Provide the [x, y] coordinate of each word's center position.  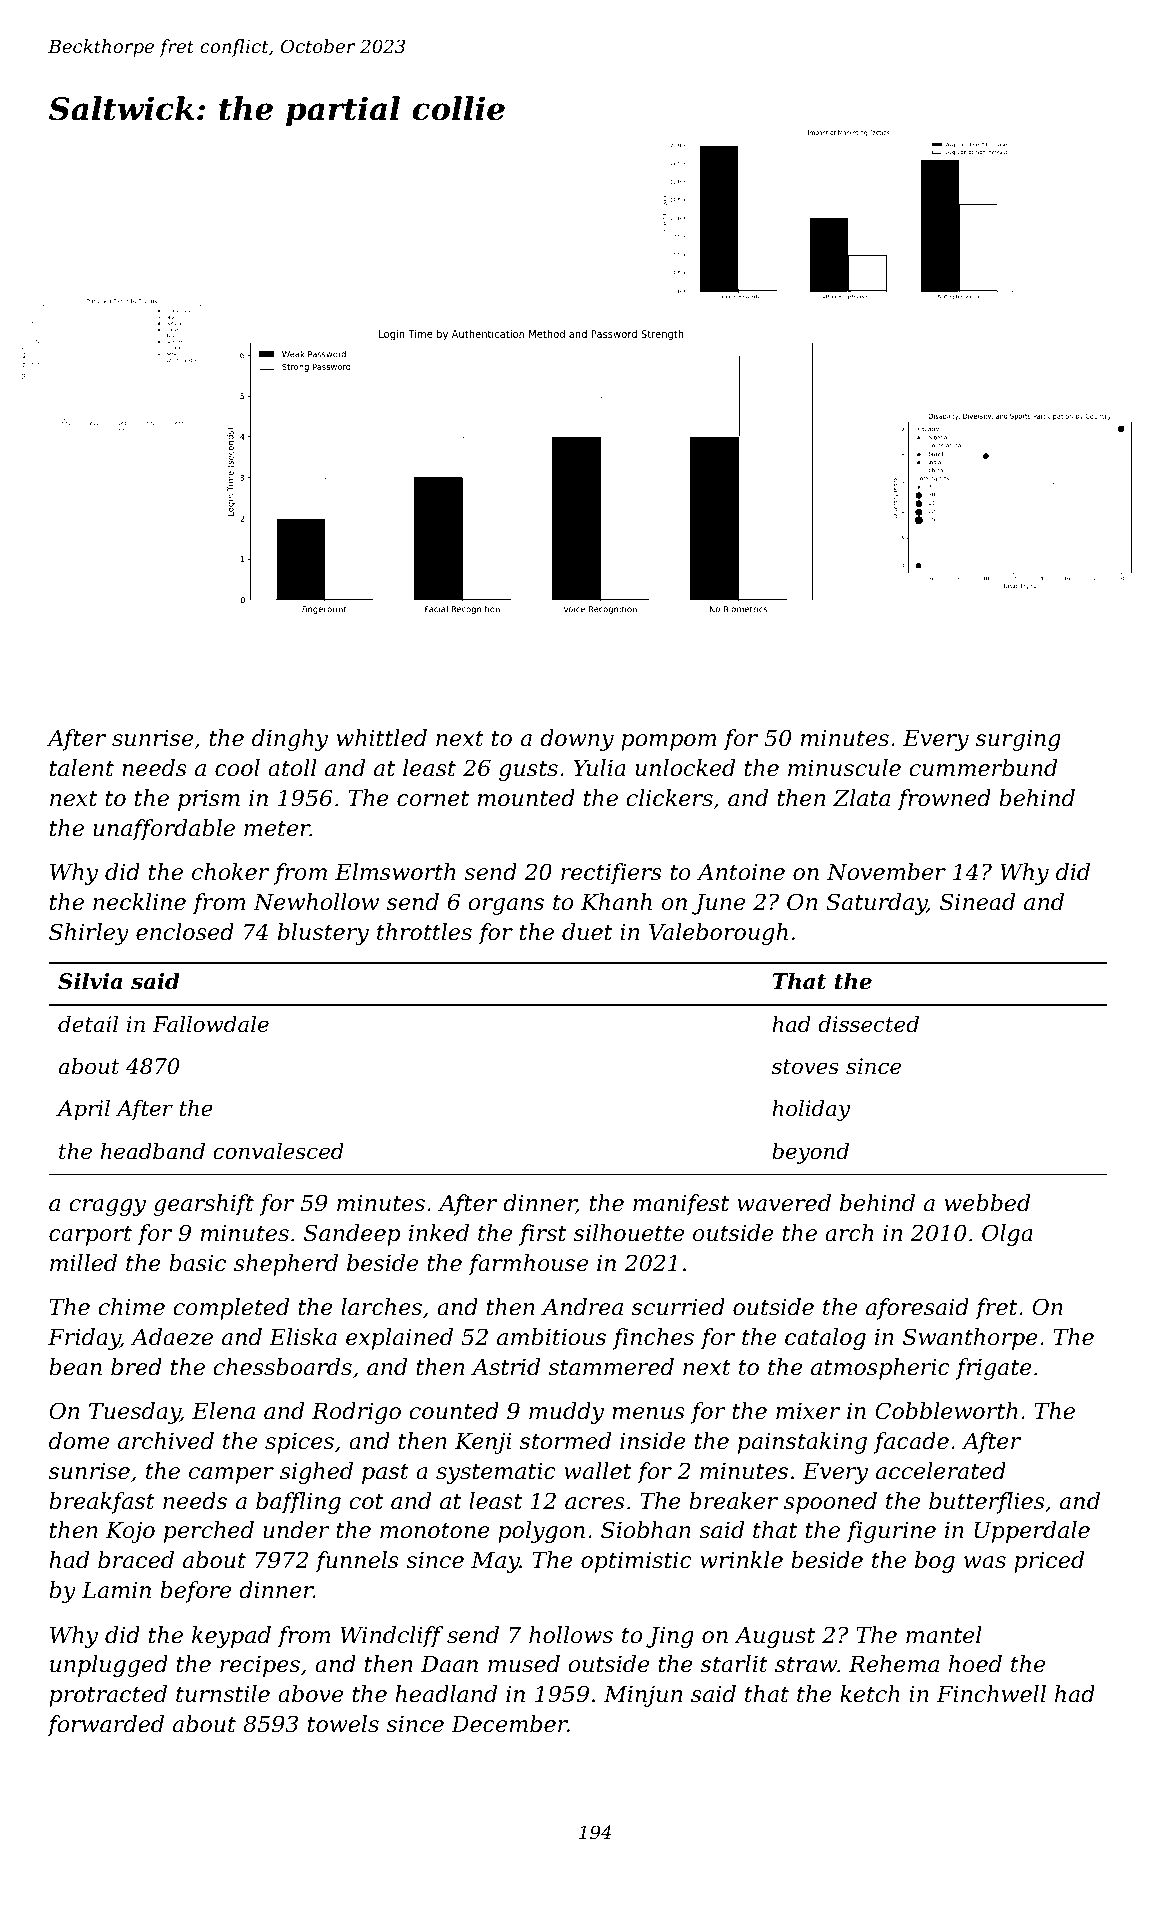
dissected [868, 1024]
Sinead [977, 902]
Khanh [616, 902]
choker [230, 872]
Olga [1007, 1235]
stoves [805, 1067]
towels [343, 1724]
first [542, 1235]
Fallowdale [211, 1024]
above [310, 1694]
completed [231, 1309]
